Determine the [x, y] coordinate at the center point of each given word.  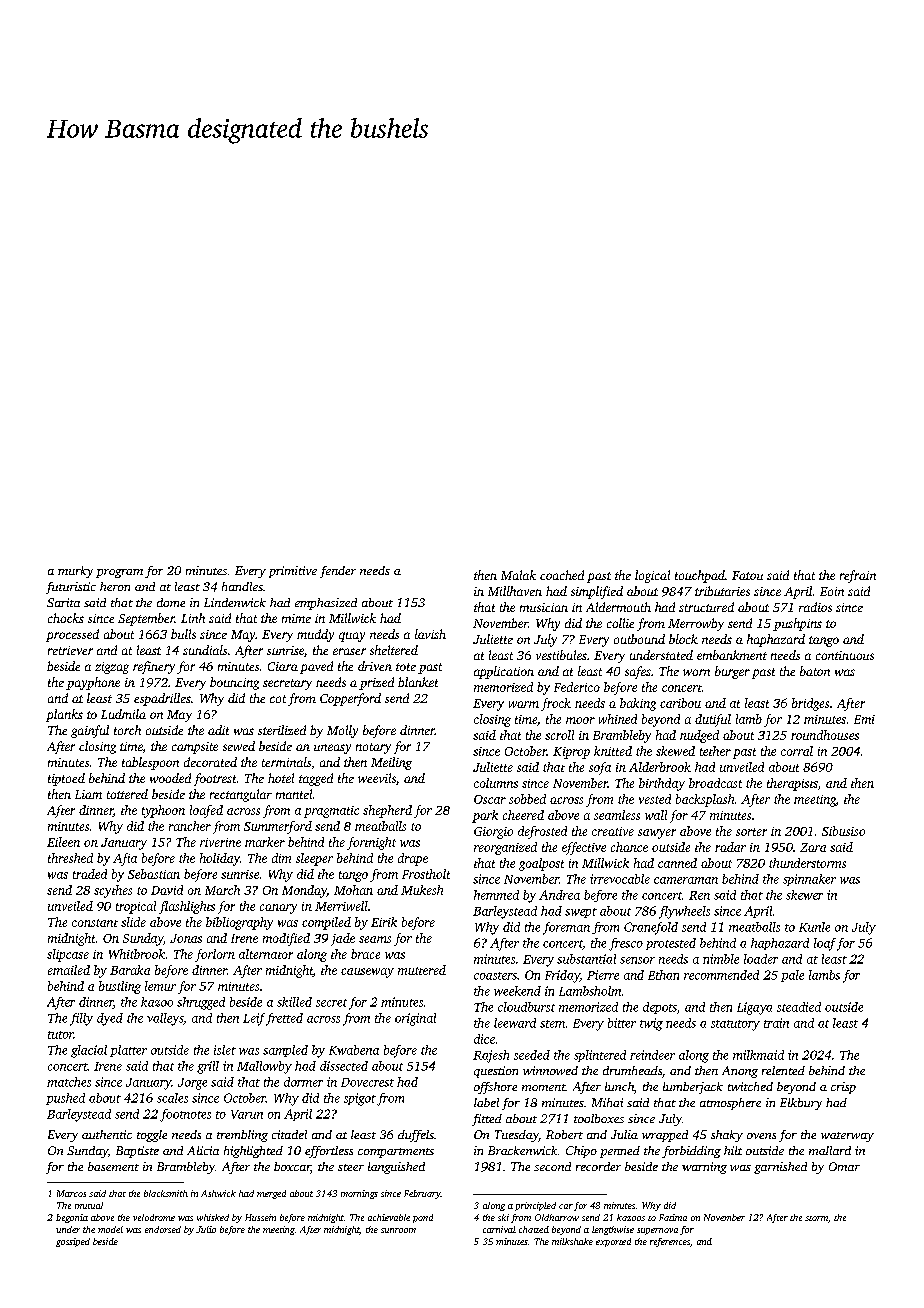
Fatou [747, 575]
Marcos [71, 1193]
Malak [518, 575]
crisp [843, 1088]
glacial [89, 1051]
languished [396, 1168]
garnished [780, 1168]
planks [64, 715]
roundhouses [825, 735]
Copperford [350, 699]
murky [75, 572]
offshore [495, 1088]
